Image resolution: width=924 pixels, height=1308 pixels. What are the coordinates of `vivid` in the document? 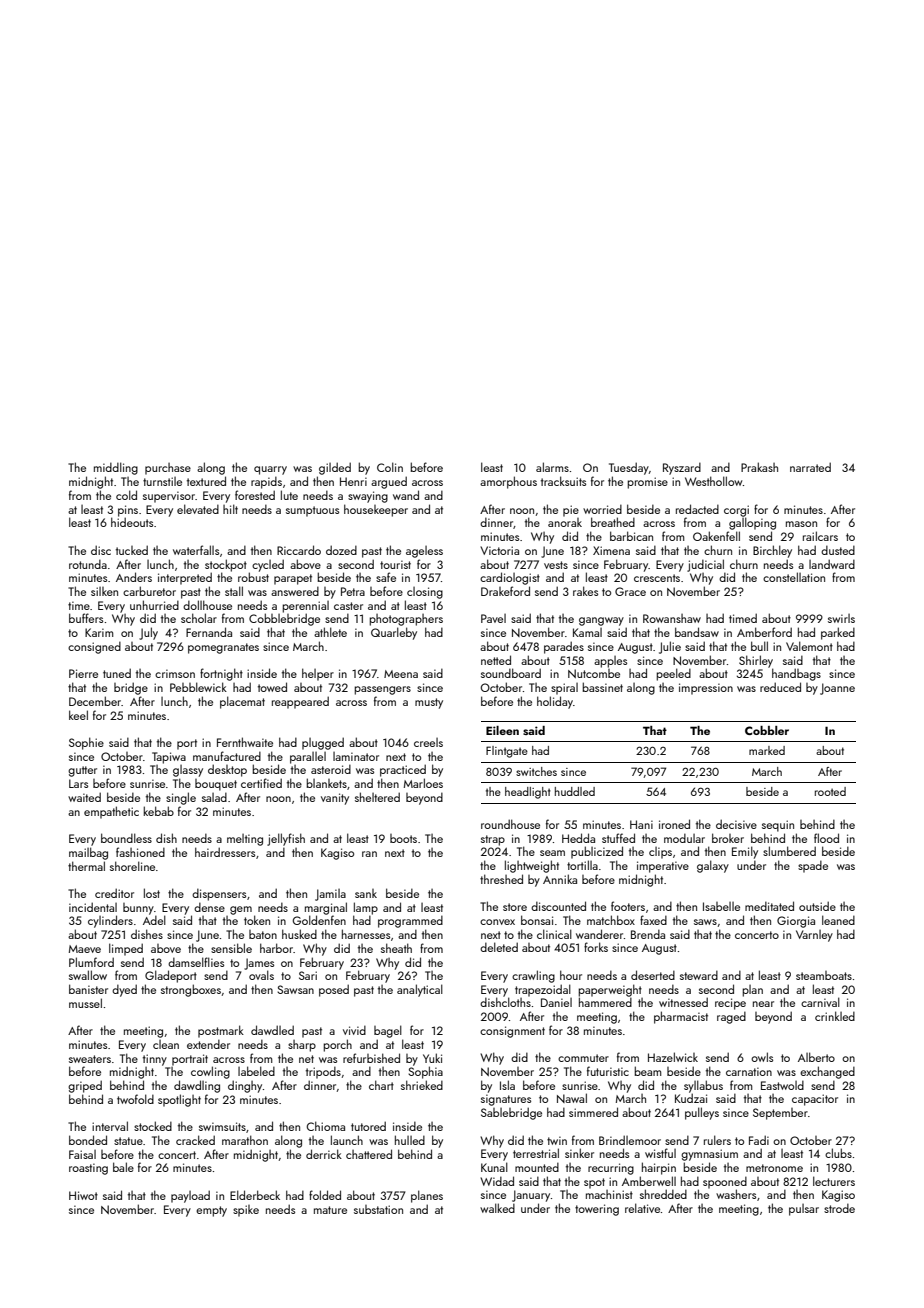 It's located at (354, 1030).
